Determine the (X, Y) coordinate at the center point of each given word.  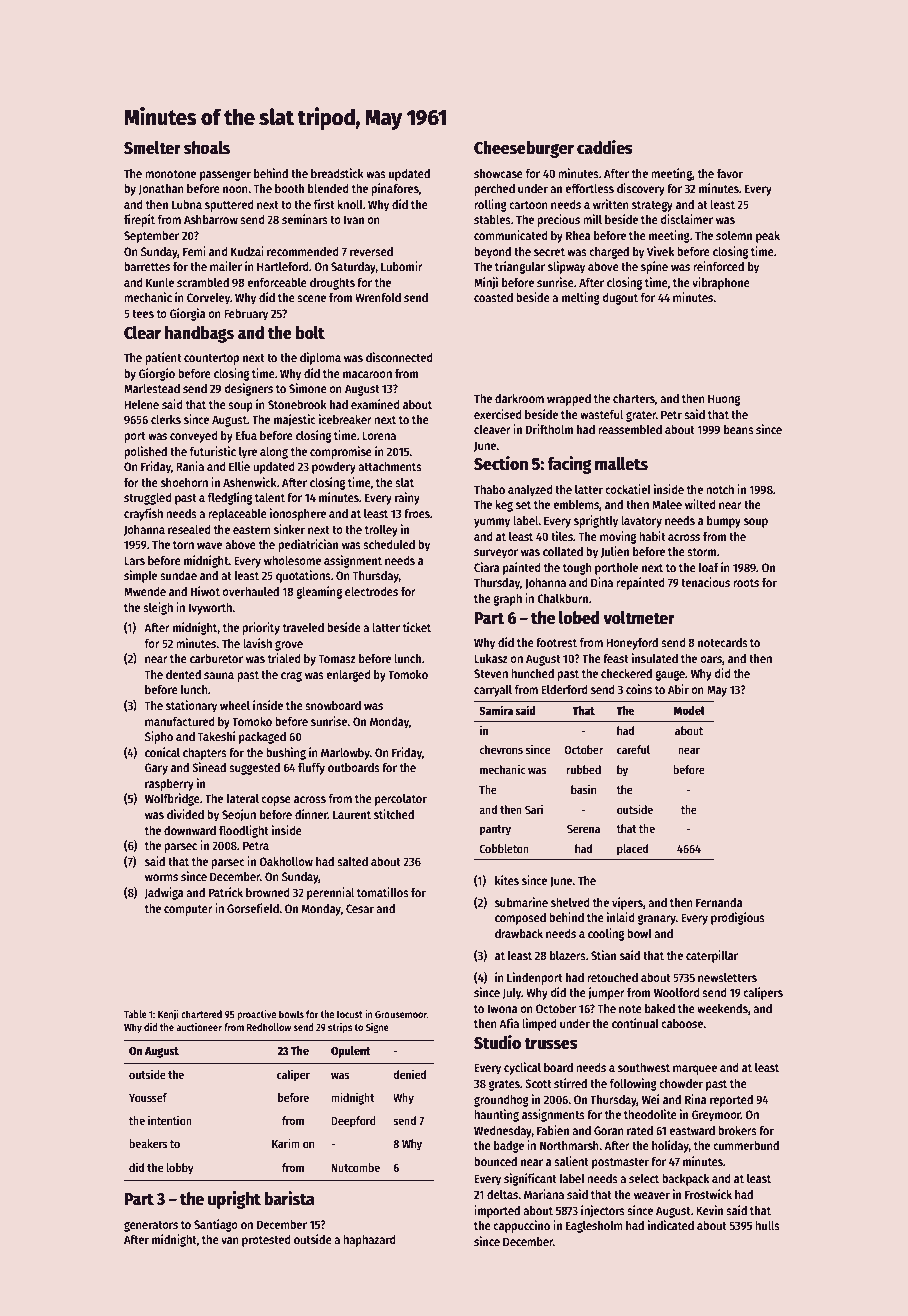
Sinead (209, 767)
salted (352, 861)
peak (768, 237)
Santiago (216, 1225)
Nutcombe (355, 1167)
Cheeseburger (524, 149)
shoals (207, 148)
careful (633, 749)
